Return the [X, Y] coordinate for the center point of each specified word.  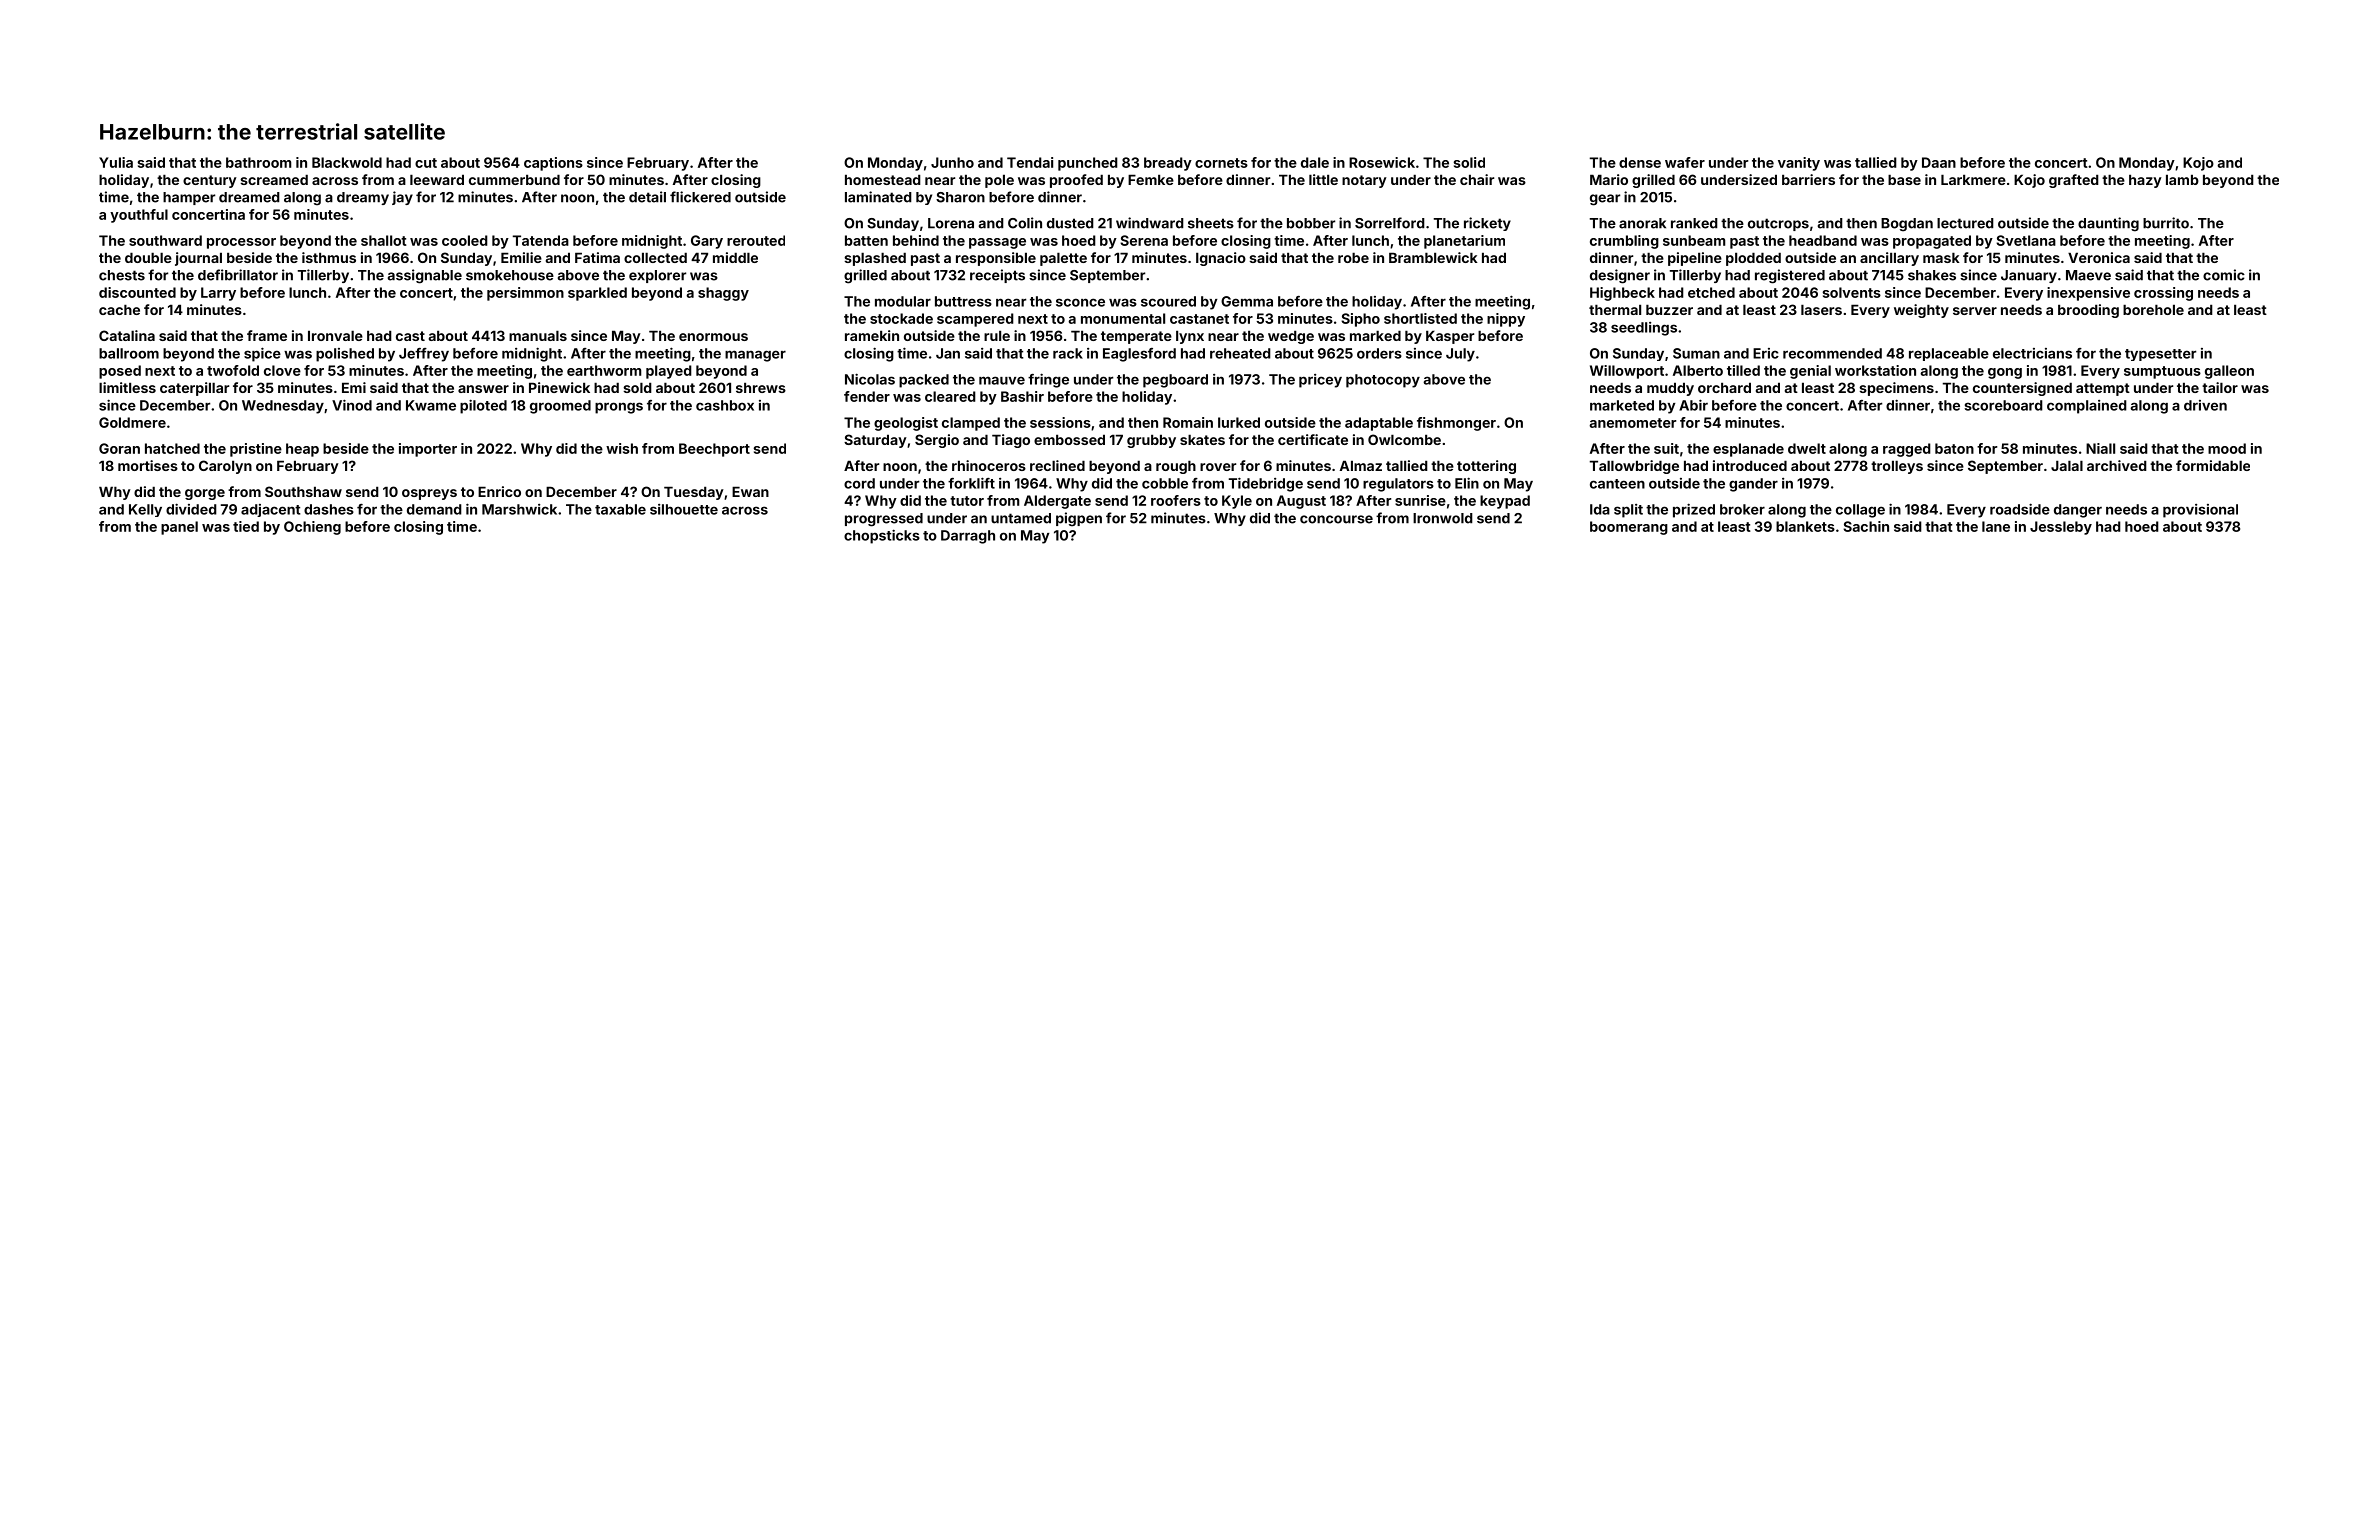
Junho [952, 162]
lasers [1821, 309]
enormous [713, 337]
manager [755, 356]
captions [553, 164]
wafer [1685, 162]
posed [120, 372]
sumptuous [2162, 372]
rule [997, 335]
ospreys [429, 494]
